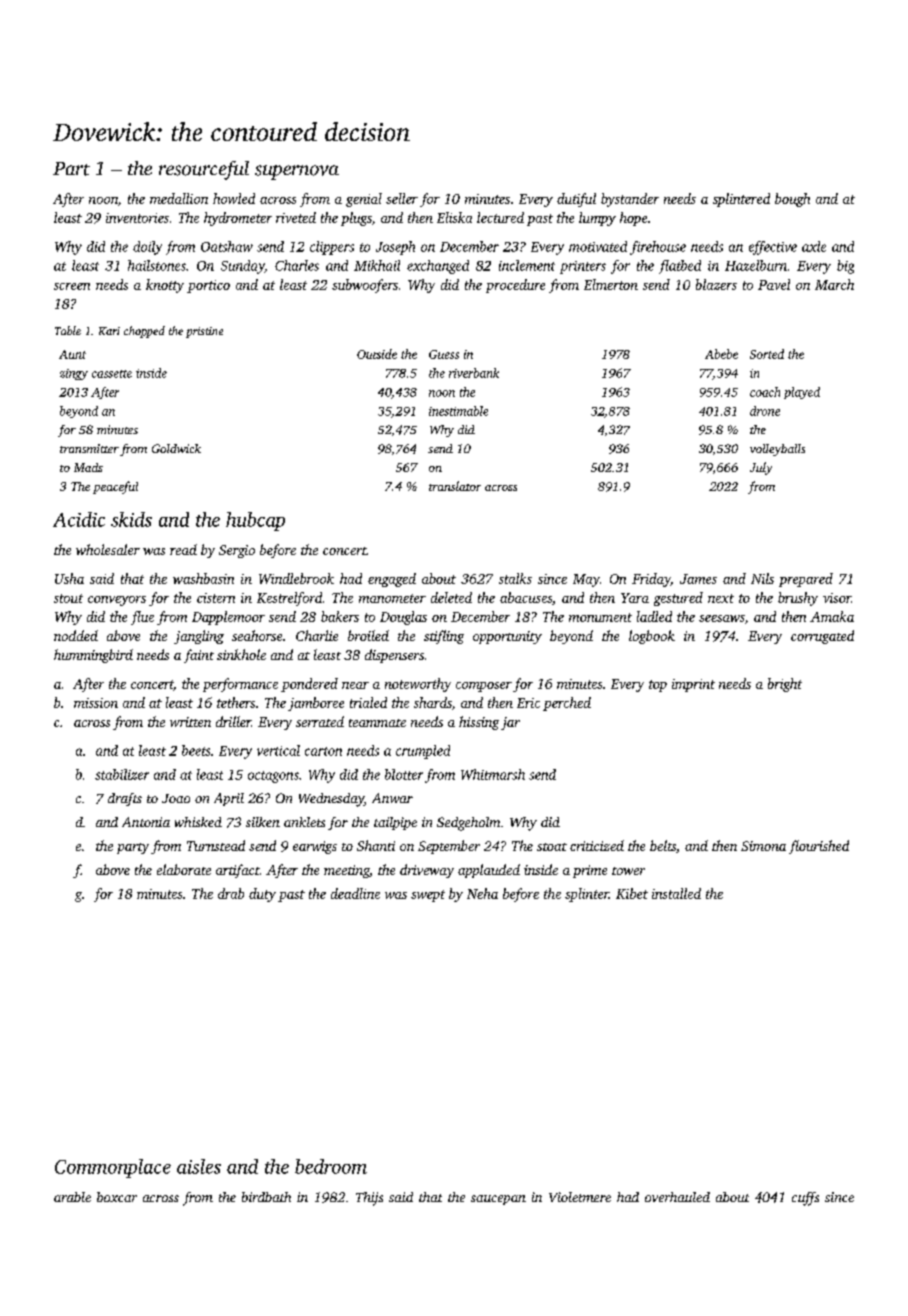  What do you see at coordinates (677, 1197) in the screenshot?
I see `overhauled` at bounding box center [677, 1197].
